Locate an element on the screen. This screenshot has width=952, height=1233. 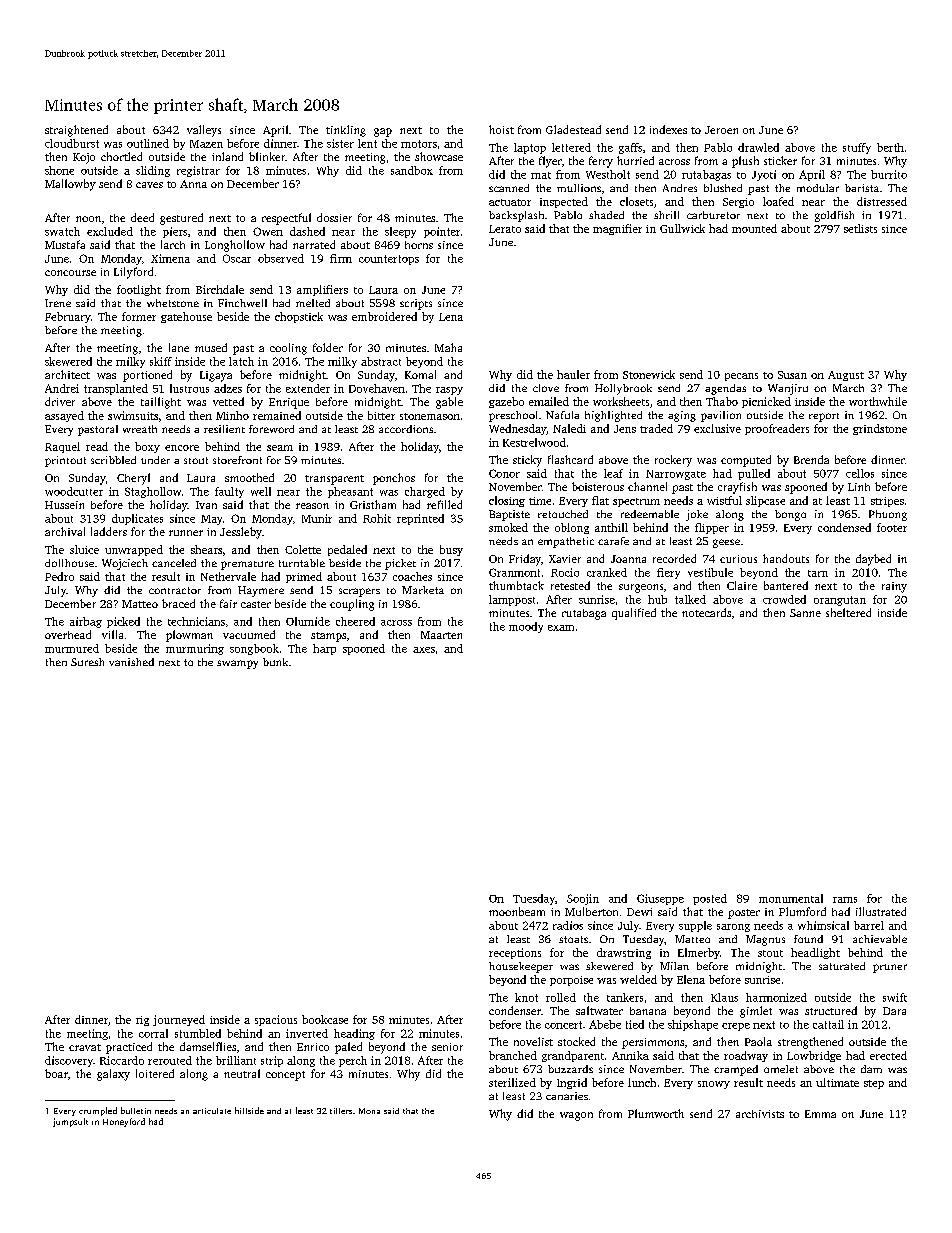
rams is located at coordinates (845, 900).
